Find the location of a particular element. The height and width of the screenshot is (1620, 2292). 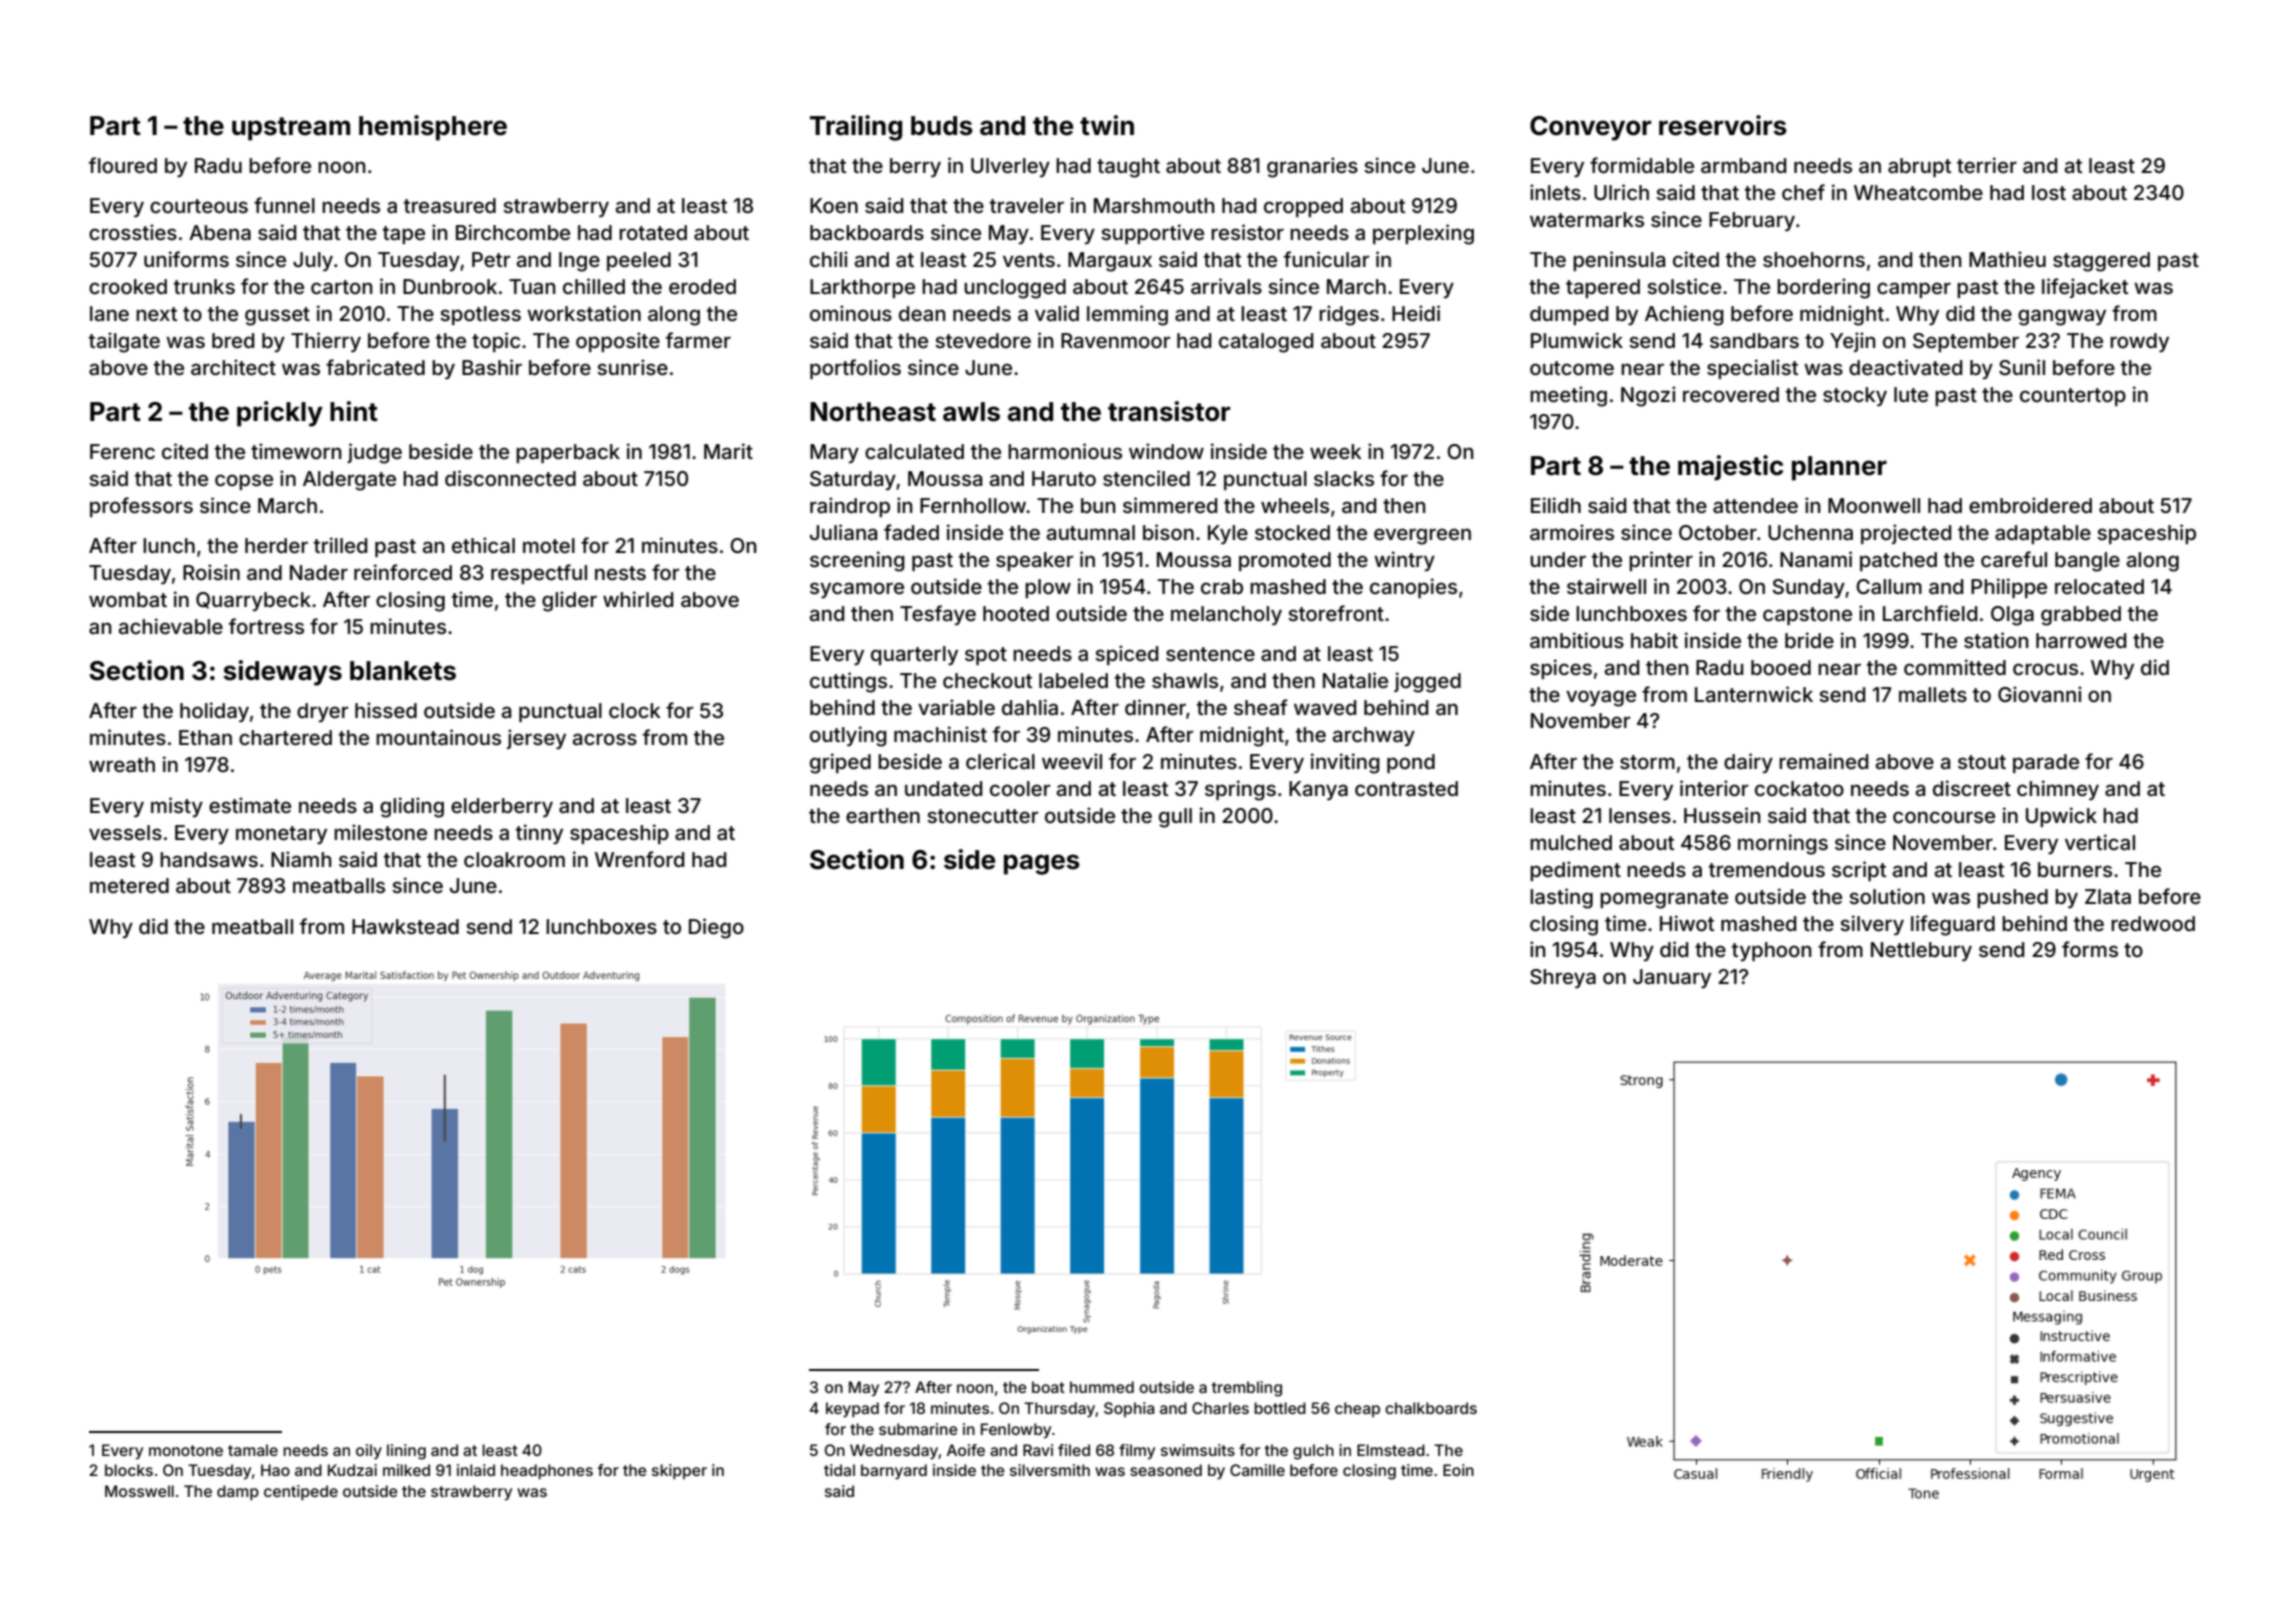

boat is located at coordinates (1048, 1387).
